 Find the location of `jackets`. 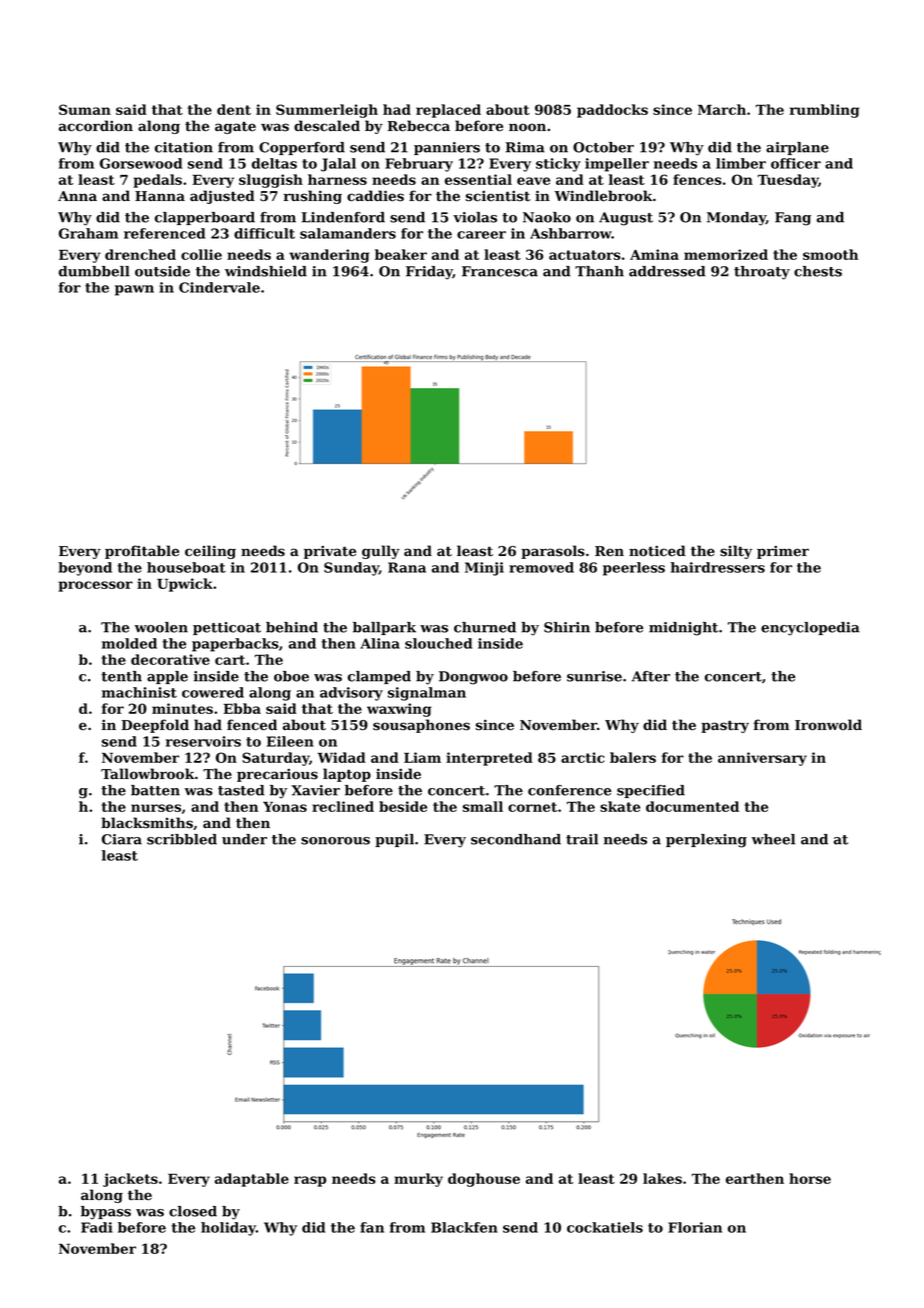

jackets is located at coordinates (130, 1180).
